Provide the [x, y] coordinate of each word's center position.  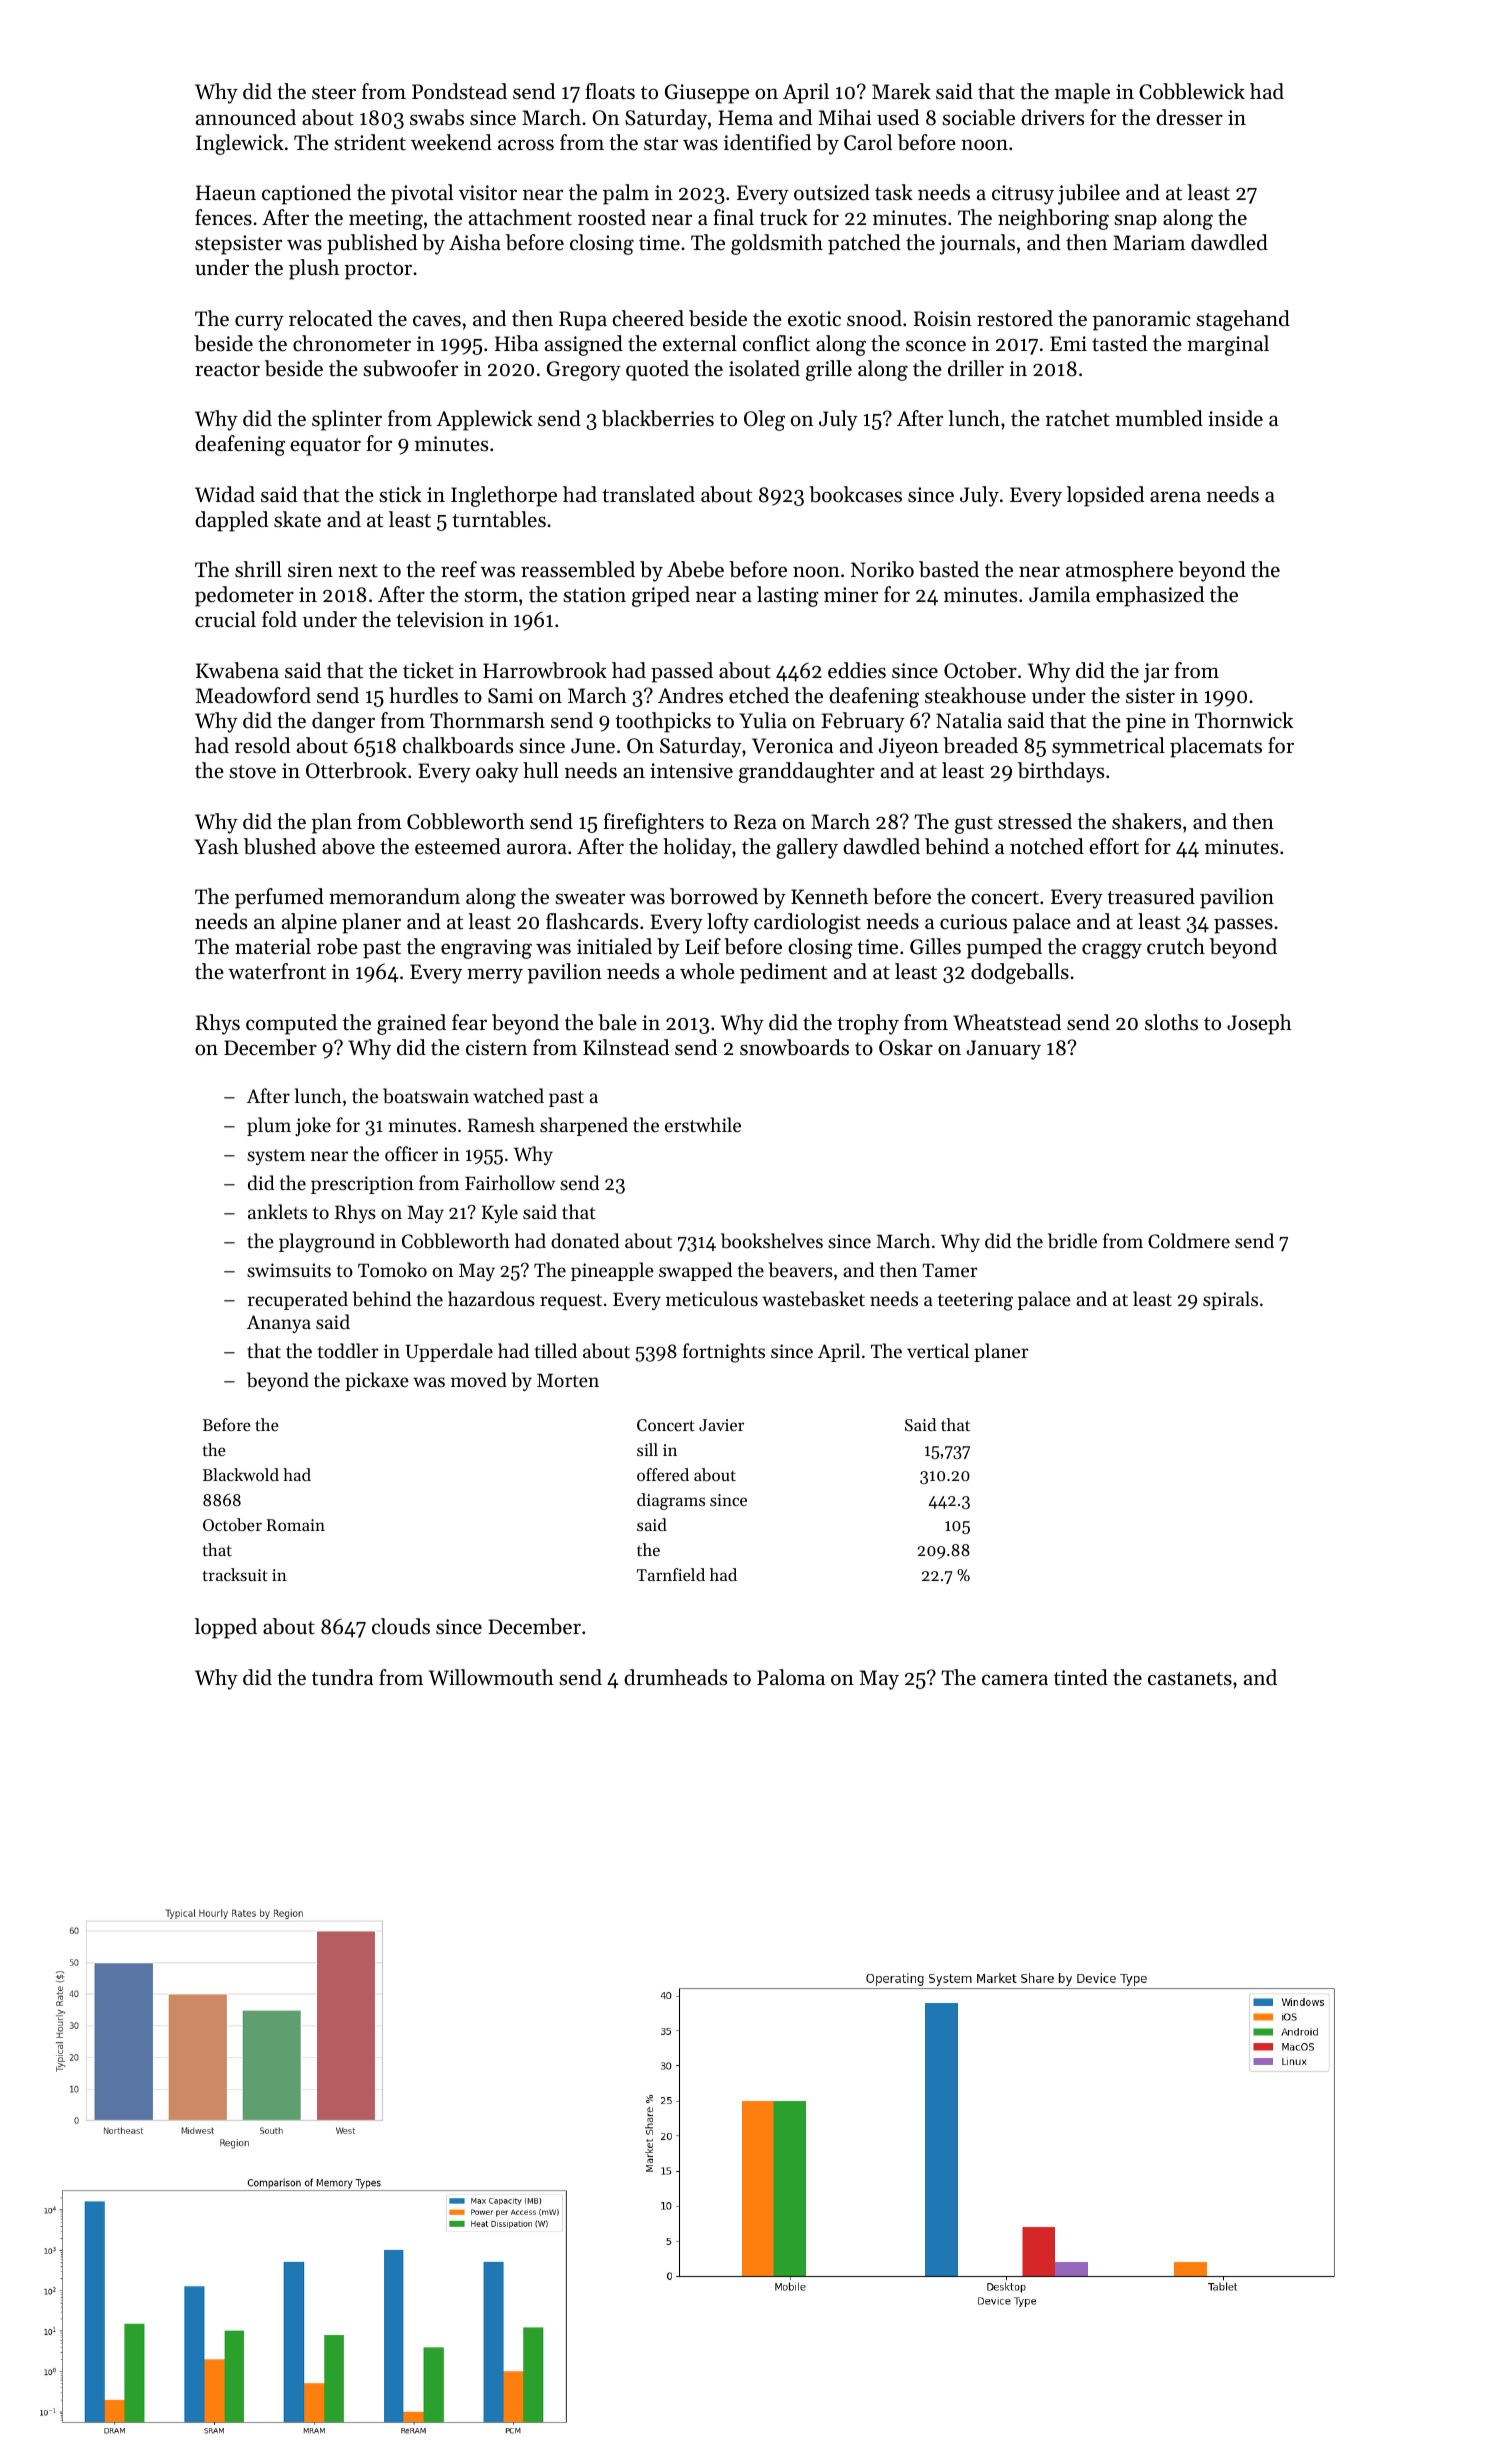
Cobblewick [1192, 91]
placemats [1216, 747]
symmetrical [1108, 747]
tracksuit [235, 1574]
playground [327, 1243]
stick [400, 494]
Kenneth [829, 896]
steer [334, 93]
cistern [496, 1048]
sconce [936, 346]
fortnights [724, 1353]
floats [610, 91]
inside [1235, 418]
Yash [216, 846]
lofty [728, 923]
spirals [1230, 1300]
